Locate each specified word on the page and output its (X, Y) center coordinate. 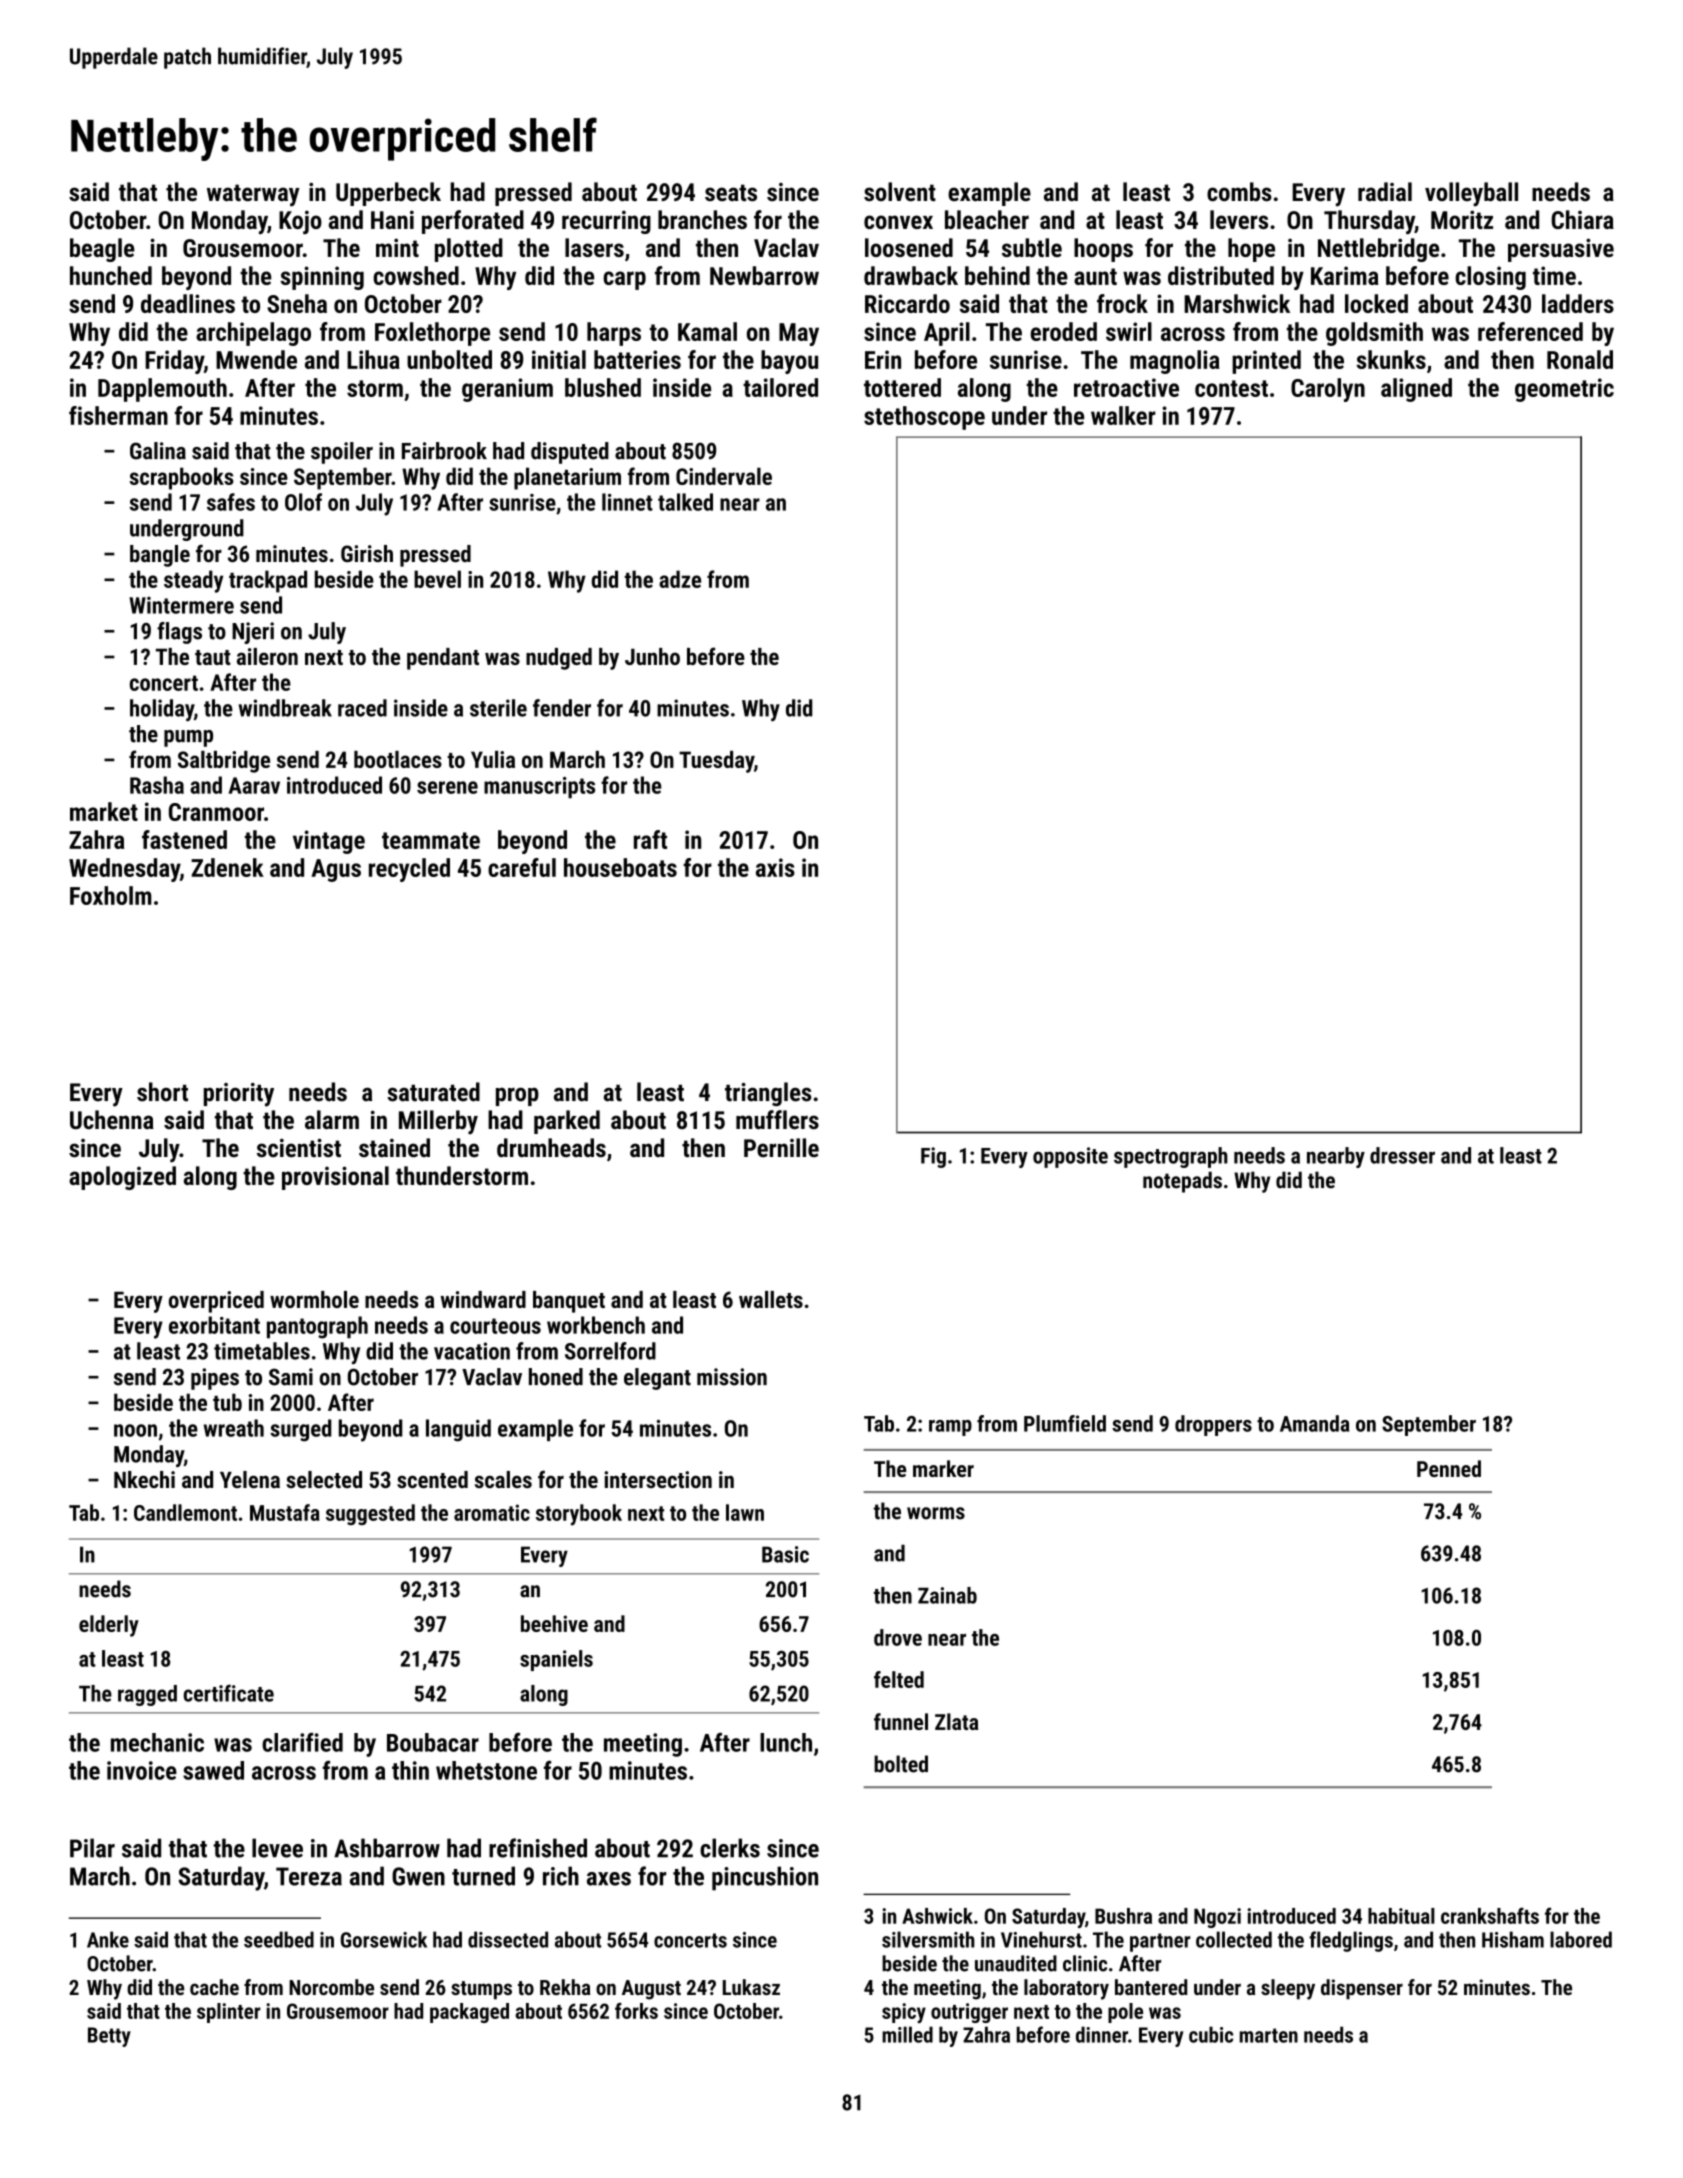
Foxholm (111, 895)
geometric (1564, 390)
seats (731, 192)
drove (898, 1637)
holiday (162, 710)
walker (1123, 415)
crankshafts (1490, 1915)
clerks (730, 1848)
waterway (253, 195)
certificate (229, 1693)
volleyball (1471, 194)
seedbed (279, 1939)
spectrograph (1171, 1157)
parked (567, 1122)
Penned (1449, 1468)
